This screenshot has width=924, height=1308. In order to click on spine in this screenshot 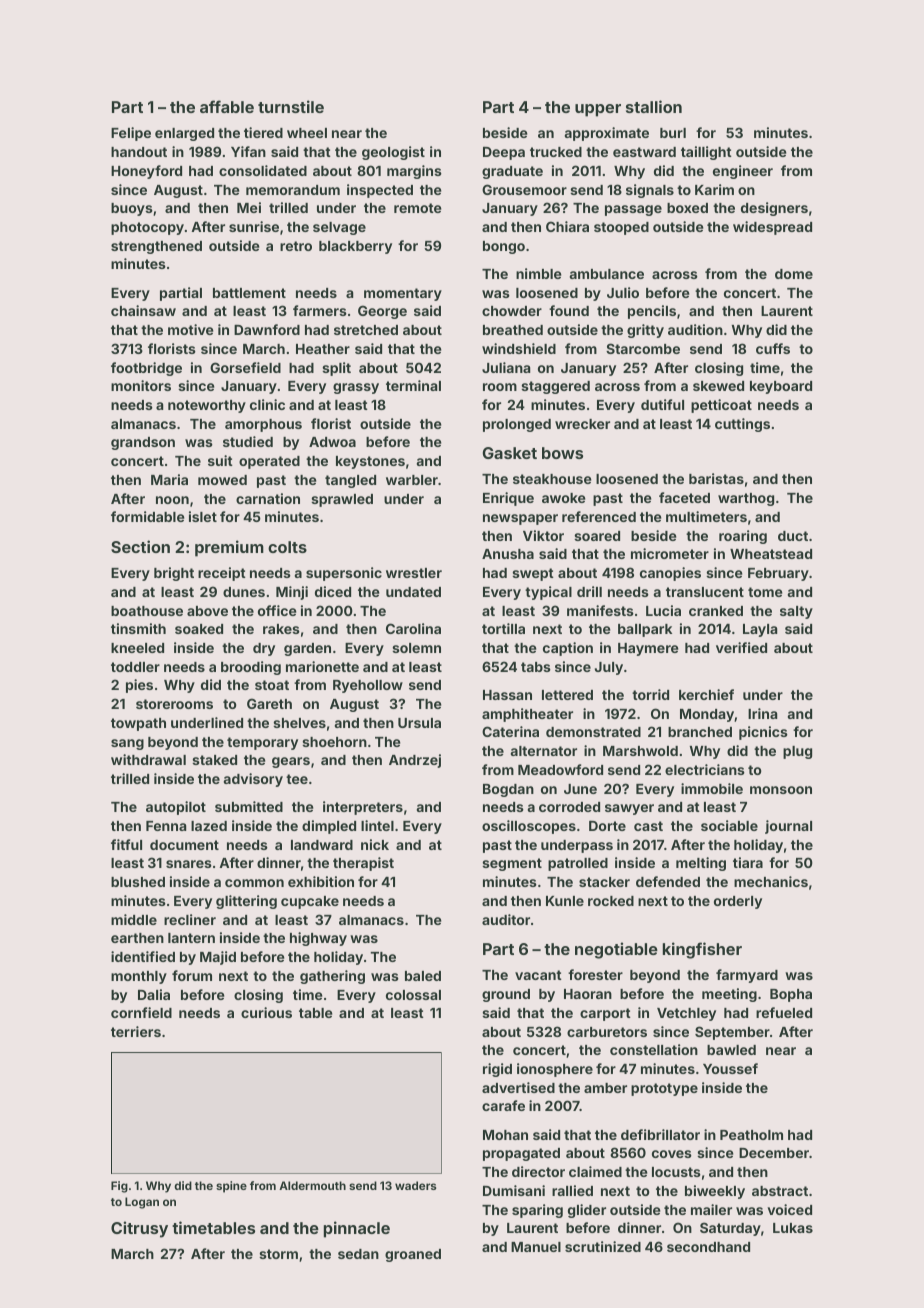, I will do `click(231, 1187)`.
